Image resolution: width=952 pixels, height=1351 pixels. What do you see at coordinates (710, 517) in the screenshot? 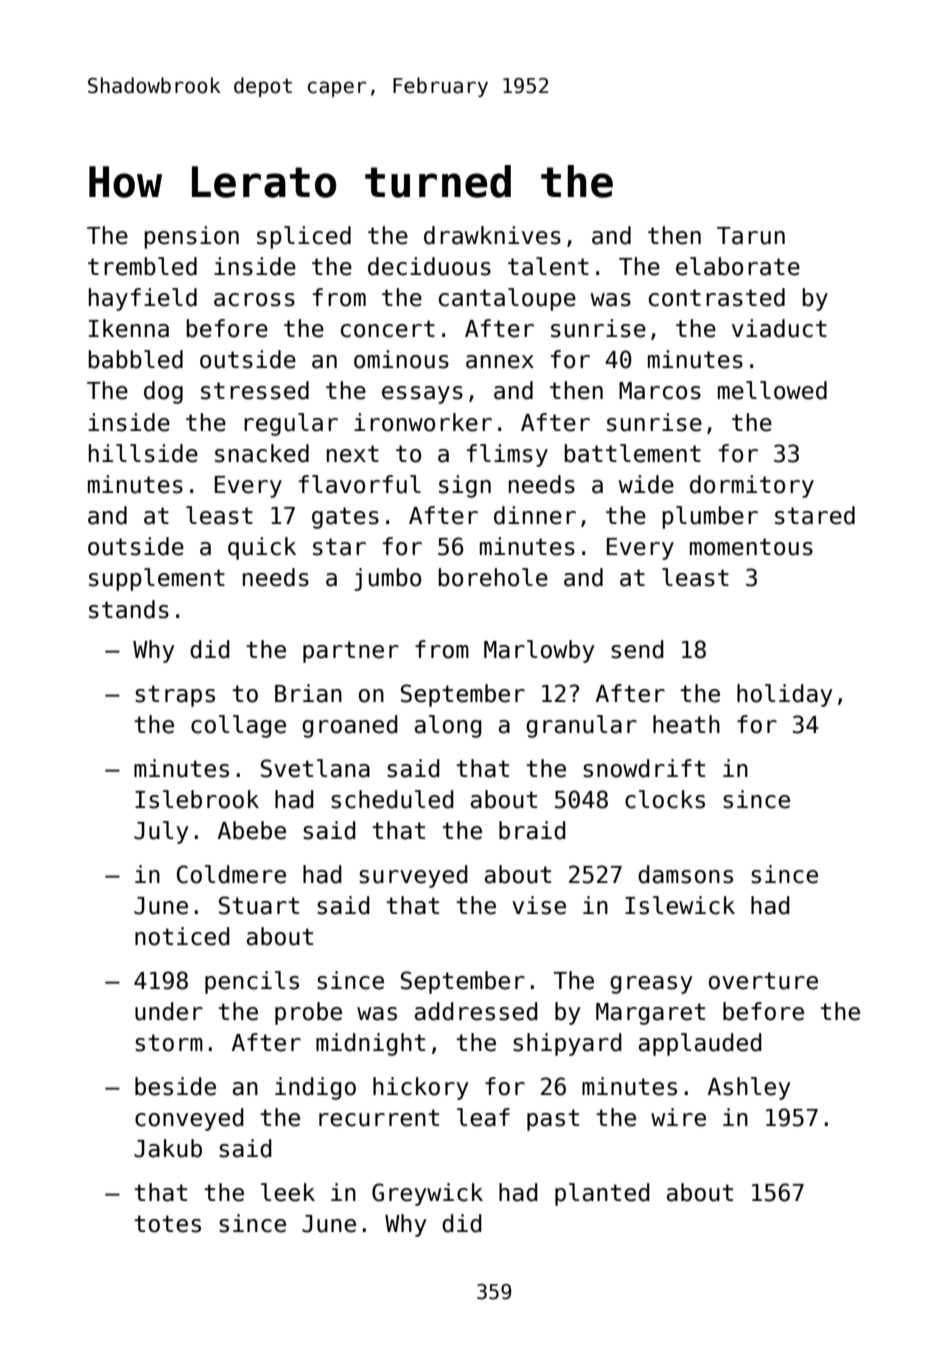
I see `plumber` at bounding box center [710, 517].
